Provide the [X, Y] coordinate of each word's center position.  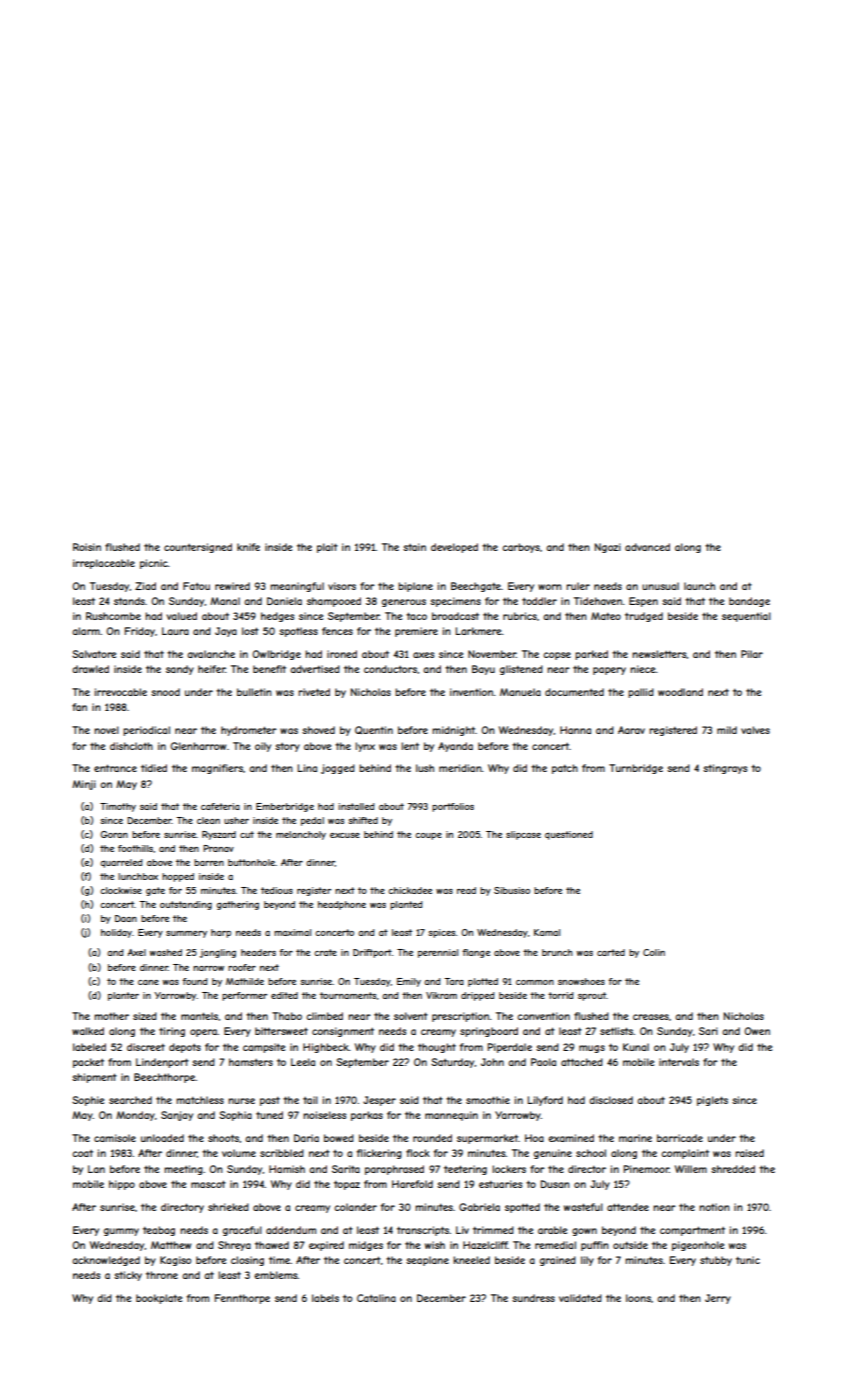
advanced [647, 547]
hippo [122, 1185]
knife [248, 547]
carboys [521, 548]
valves [755, 730]
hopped [178, 877]
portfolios [453, 807]
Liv [462, 1230]
